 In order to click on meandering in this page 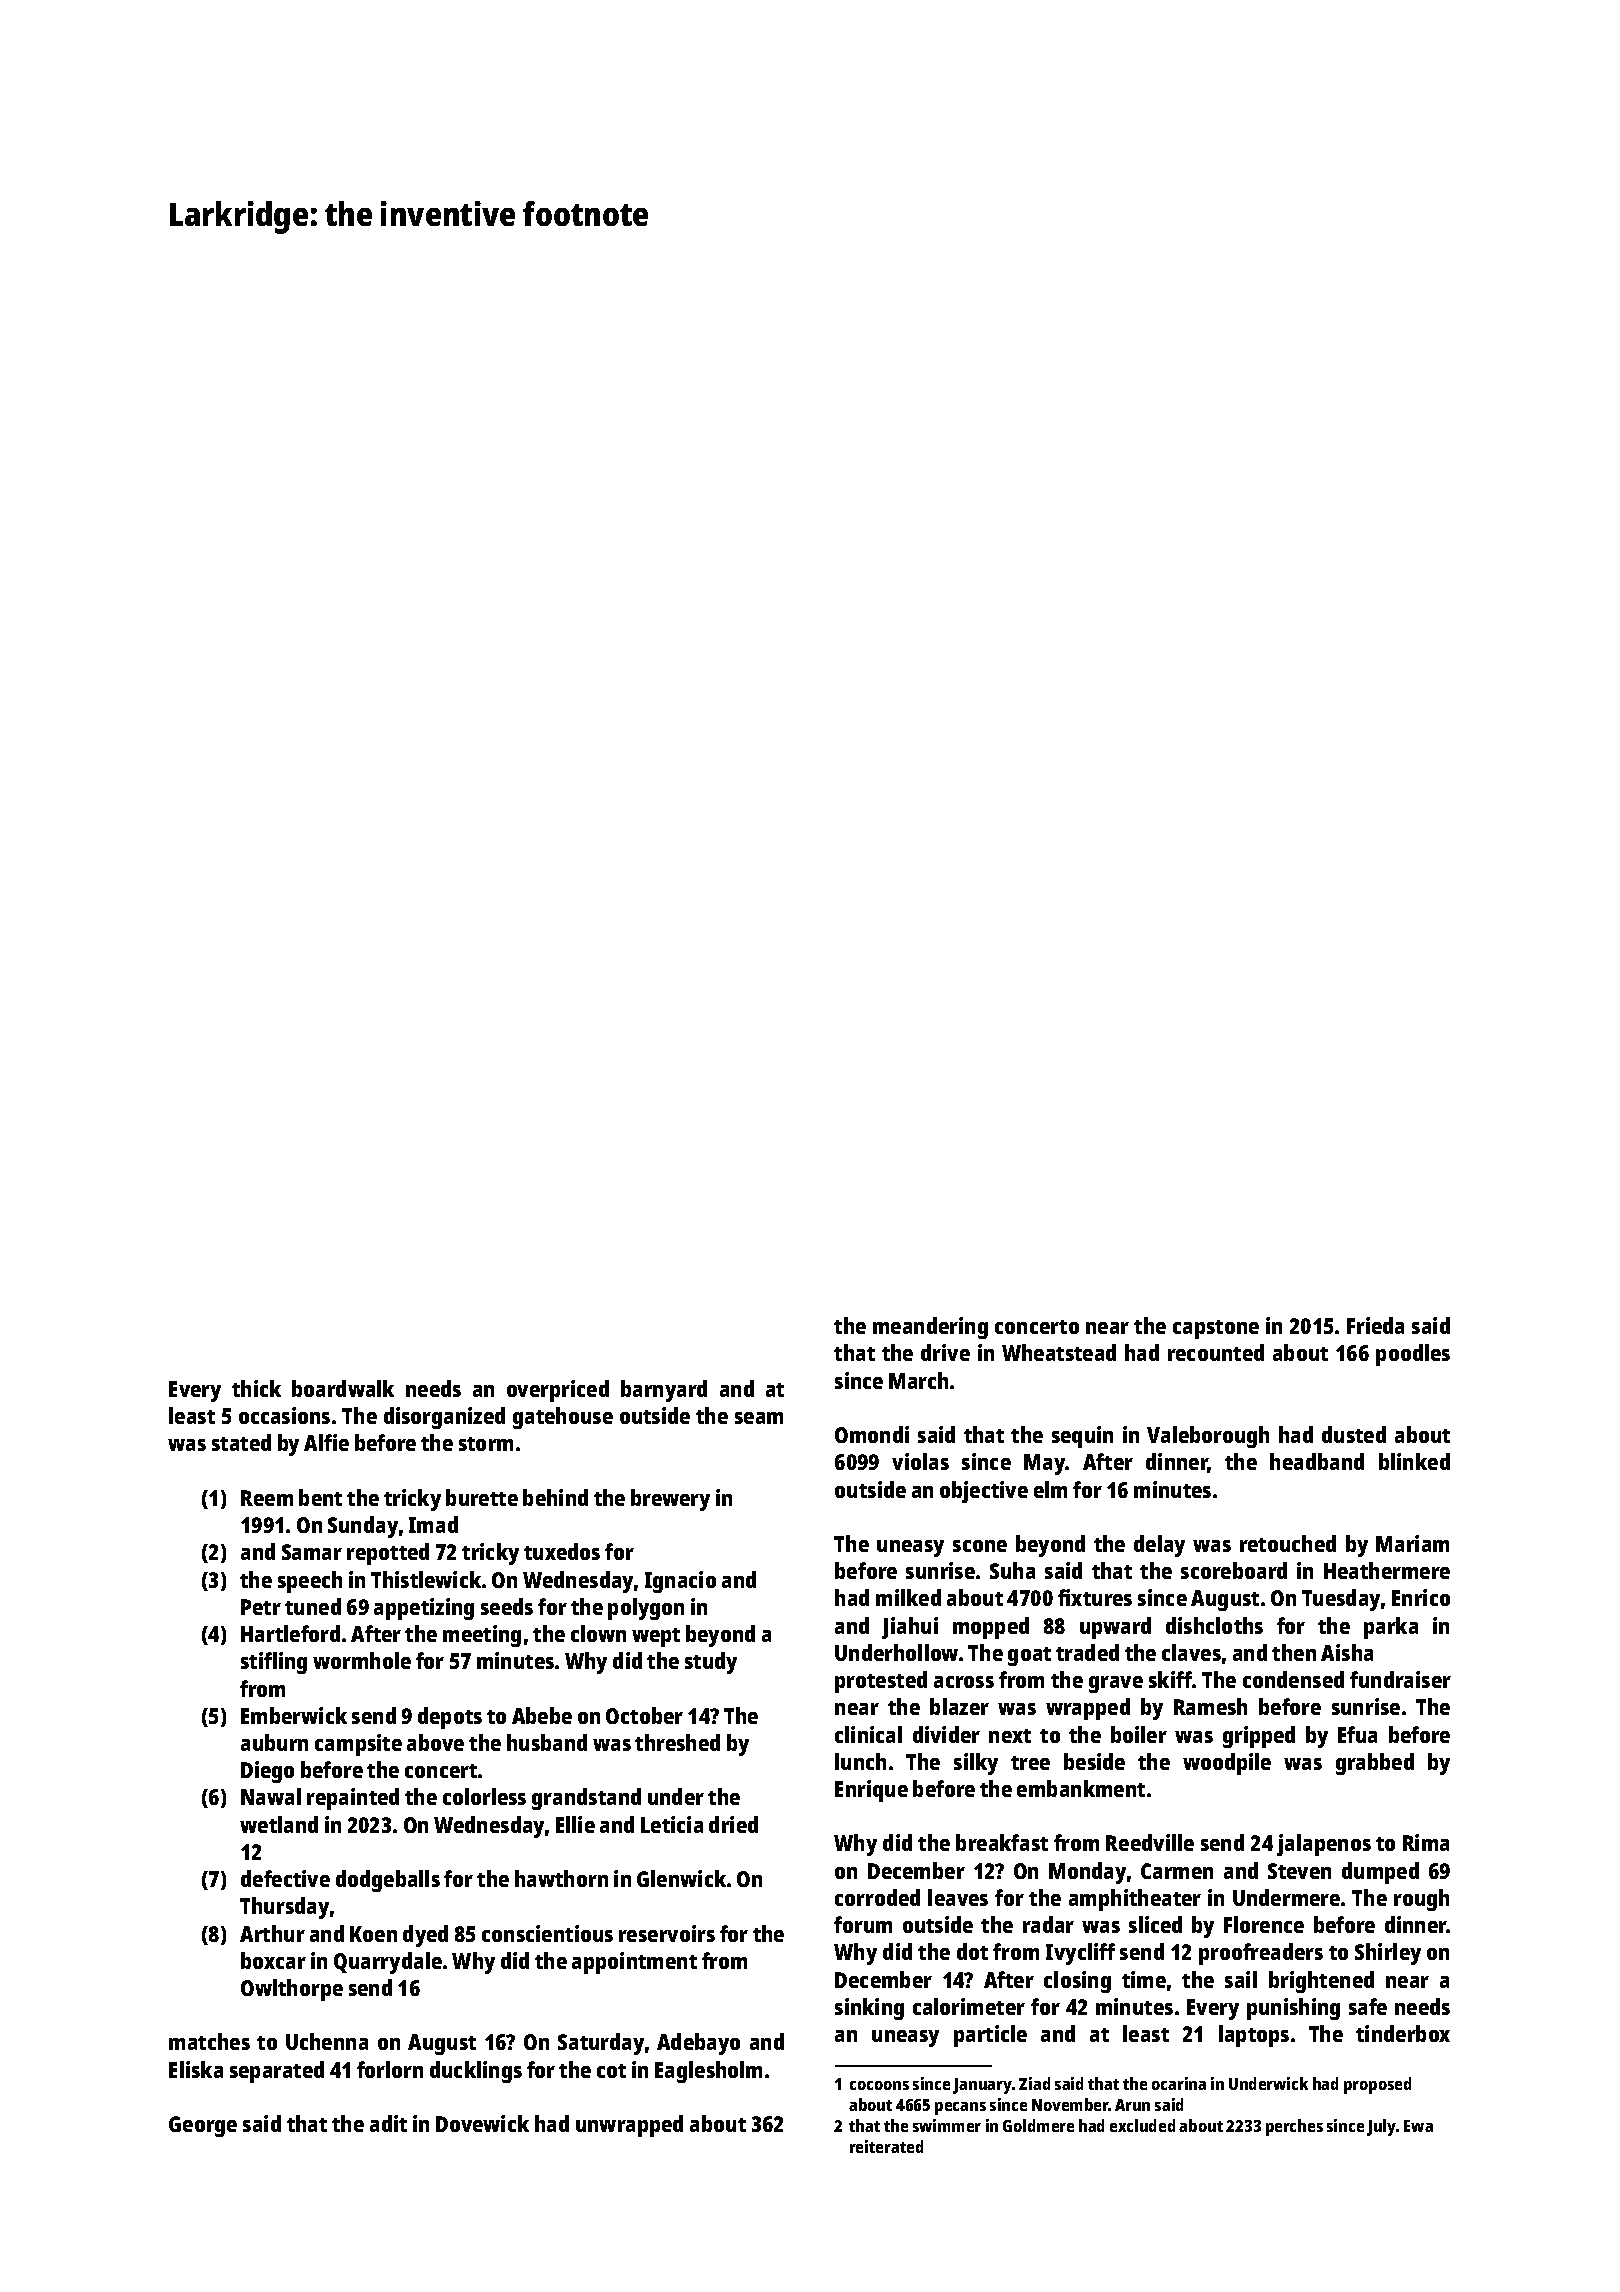, I will do `click(930, 1328)`.
